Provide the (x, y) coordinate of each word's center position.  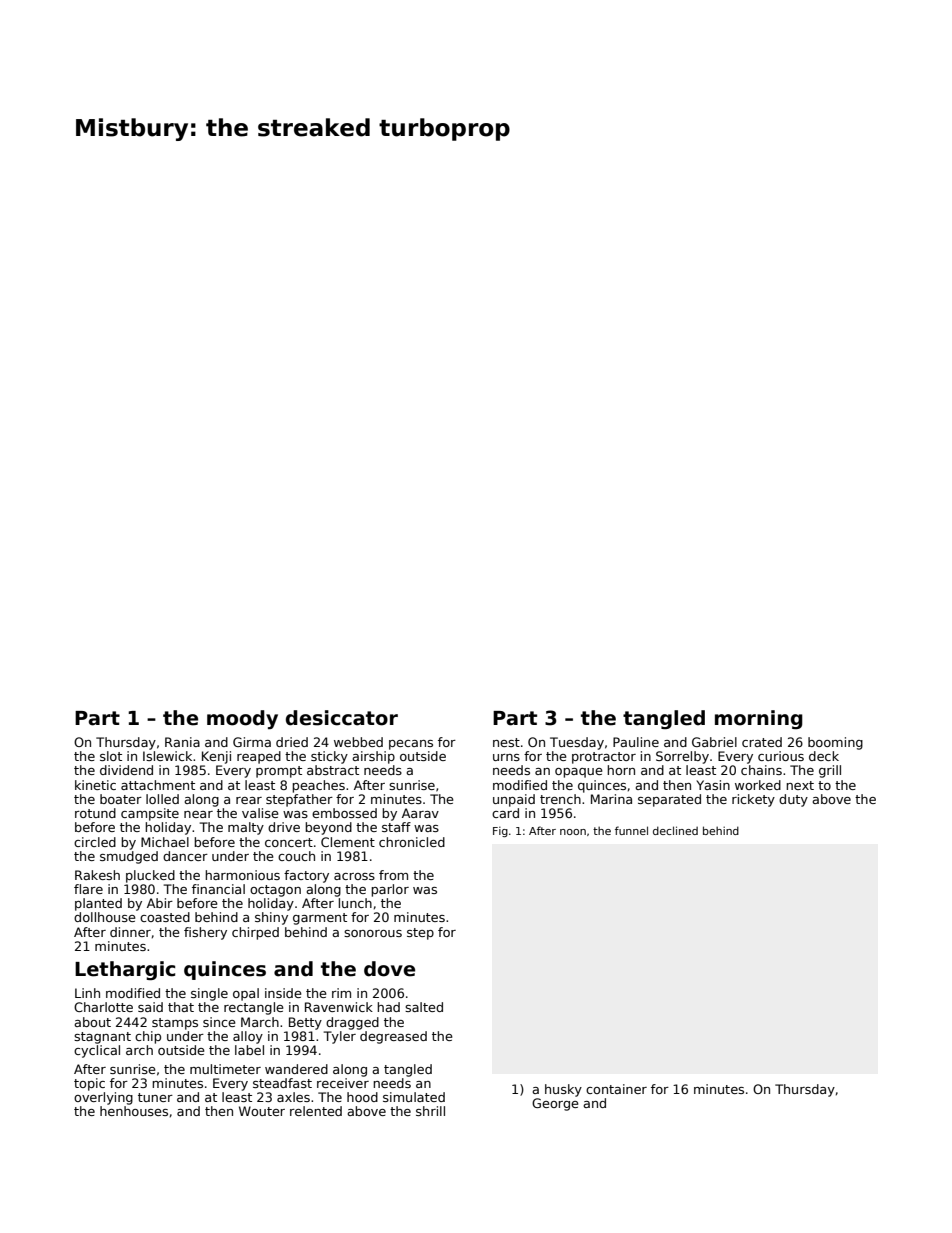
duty (793, 800)
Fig (500, 831)
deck (824, 756)
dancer (185, 856)
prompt (279, 772)
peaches (318, 786)
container (616, 1089)
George (555, 1104)
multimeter (225, 1069)
